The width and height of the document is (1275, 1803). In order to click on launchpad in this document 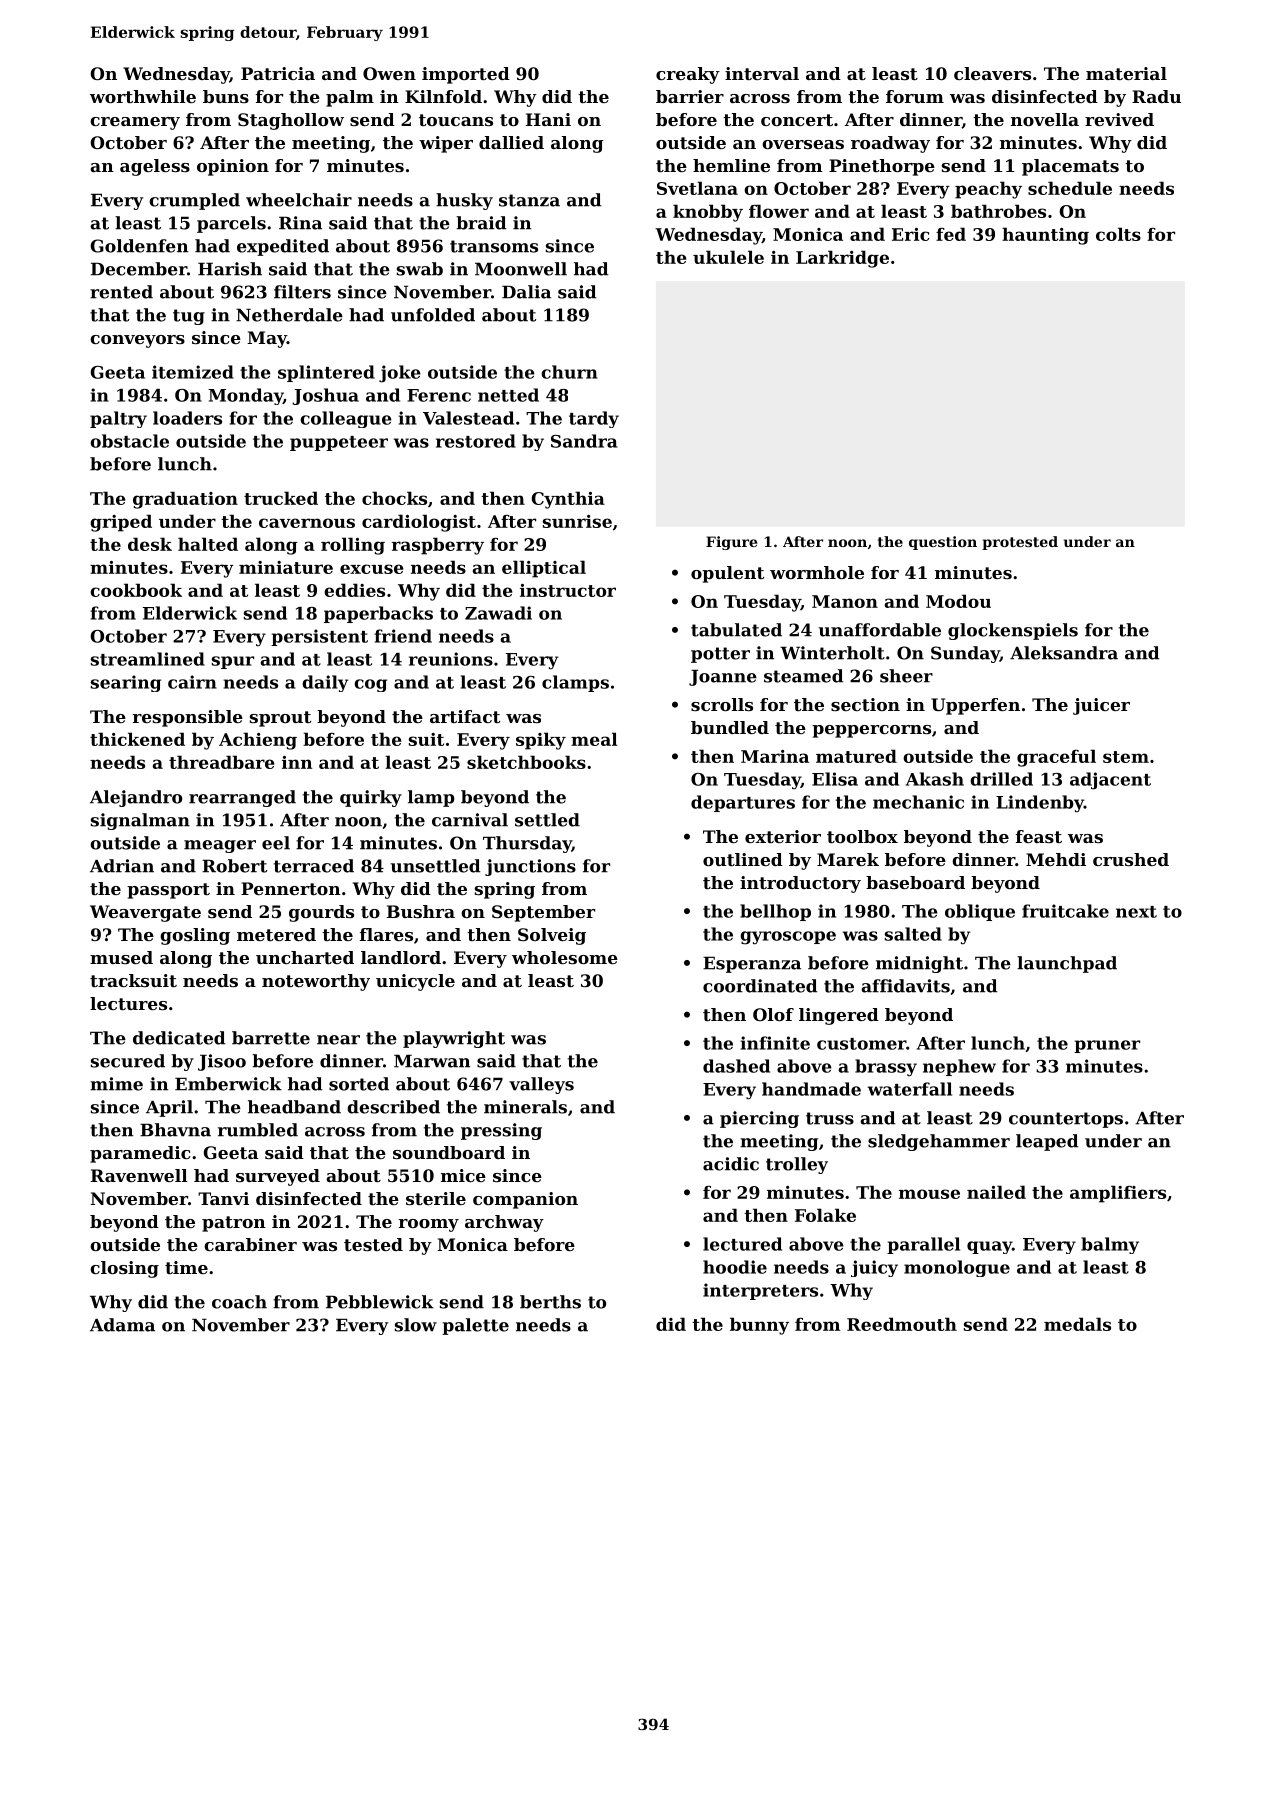, I will do `click(1067, 964)`.
